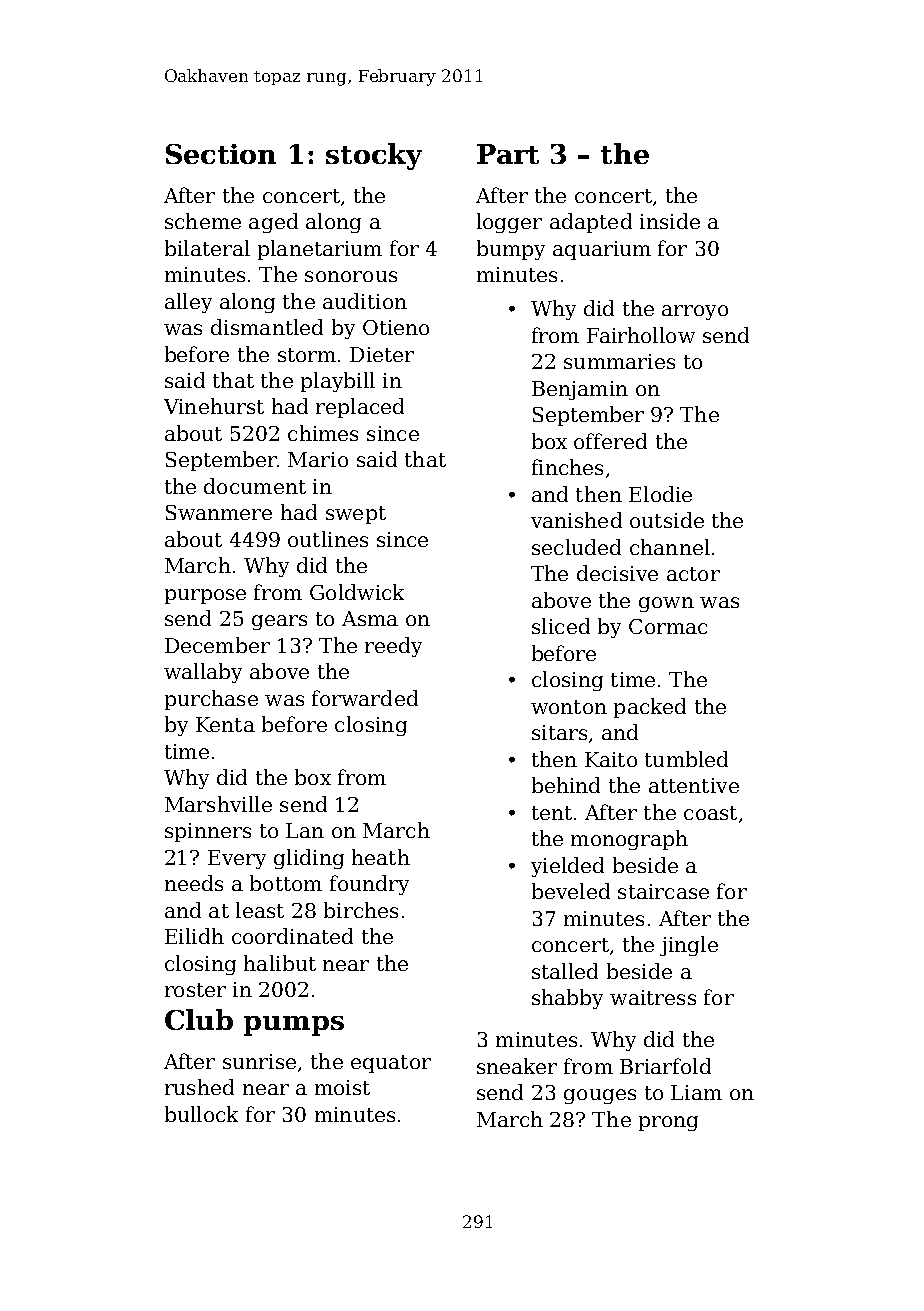 The image size is (924, 1311). What do you see at coordinates (508, 154) in the page?
I see `Part` at bounding box center [508, 154].
